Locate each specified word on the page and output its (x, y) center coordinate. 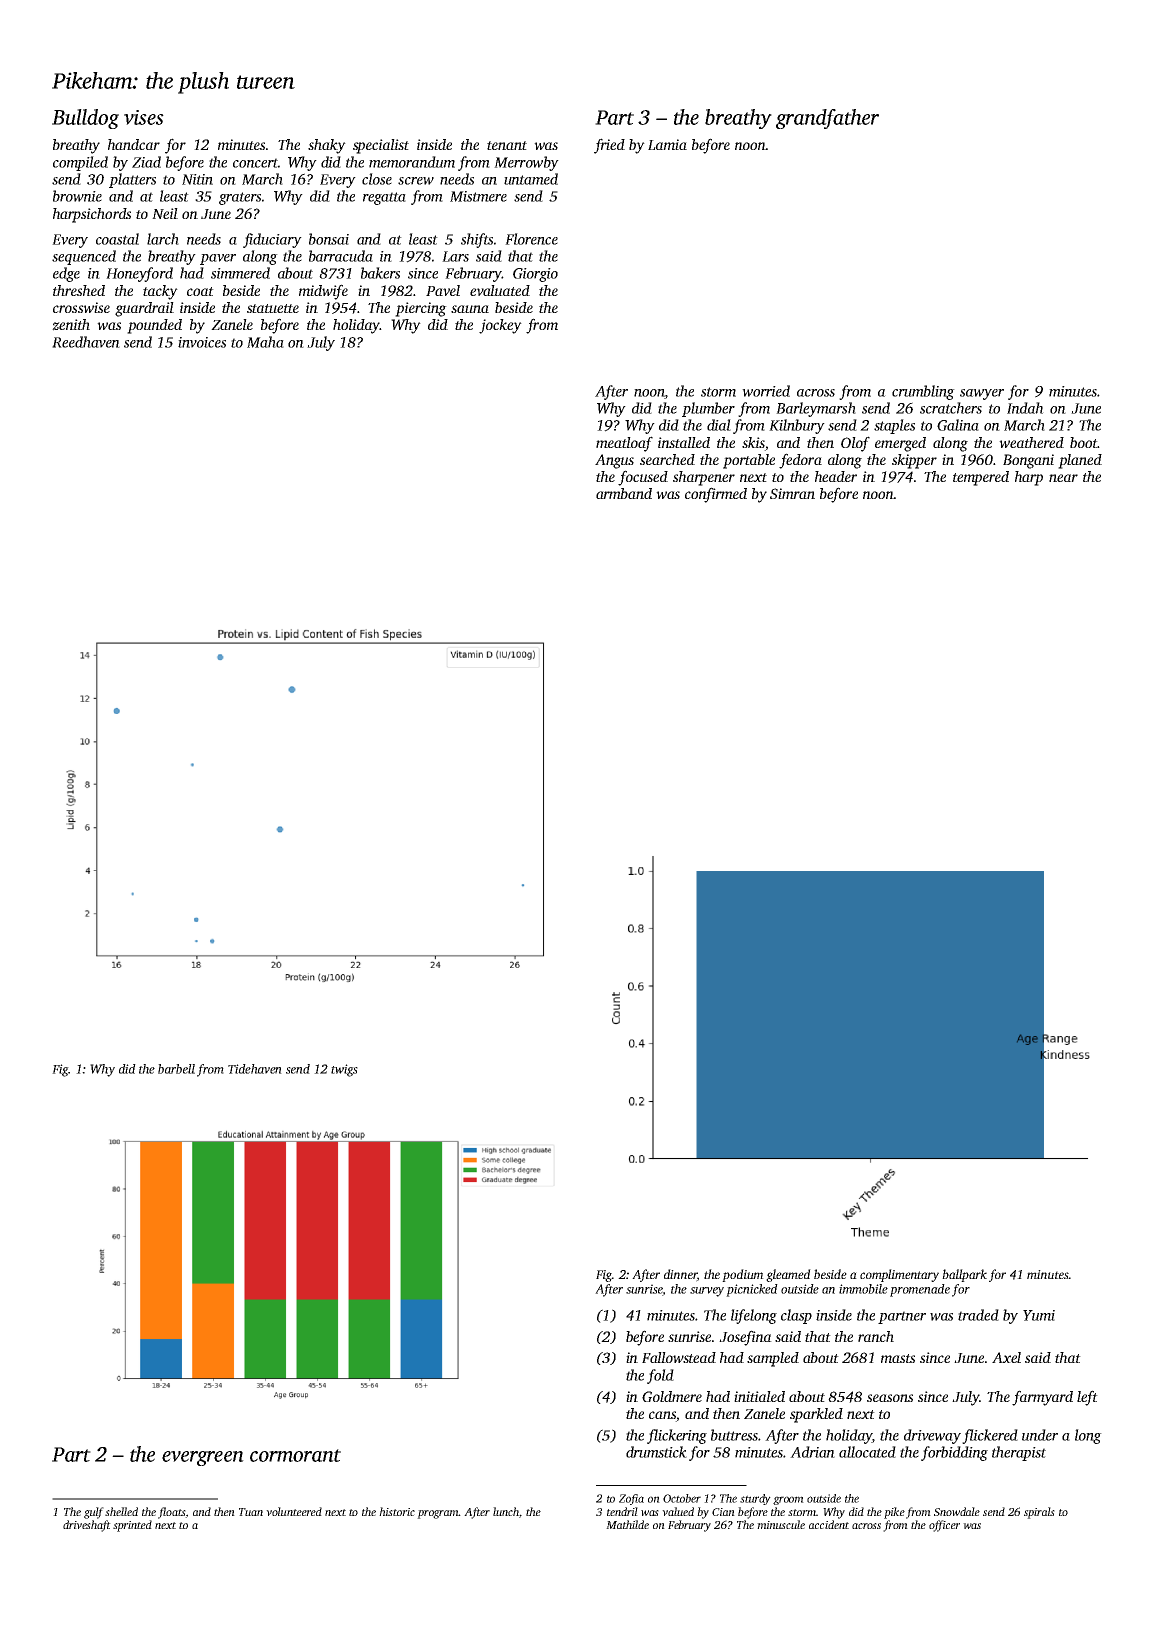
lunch (506, 1511)
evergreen (203, 1458)
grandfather (827, 119)
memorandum (412, 162)
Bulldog (85, 119)
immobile (863, 1289)
